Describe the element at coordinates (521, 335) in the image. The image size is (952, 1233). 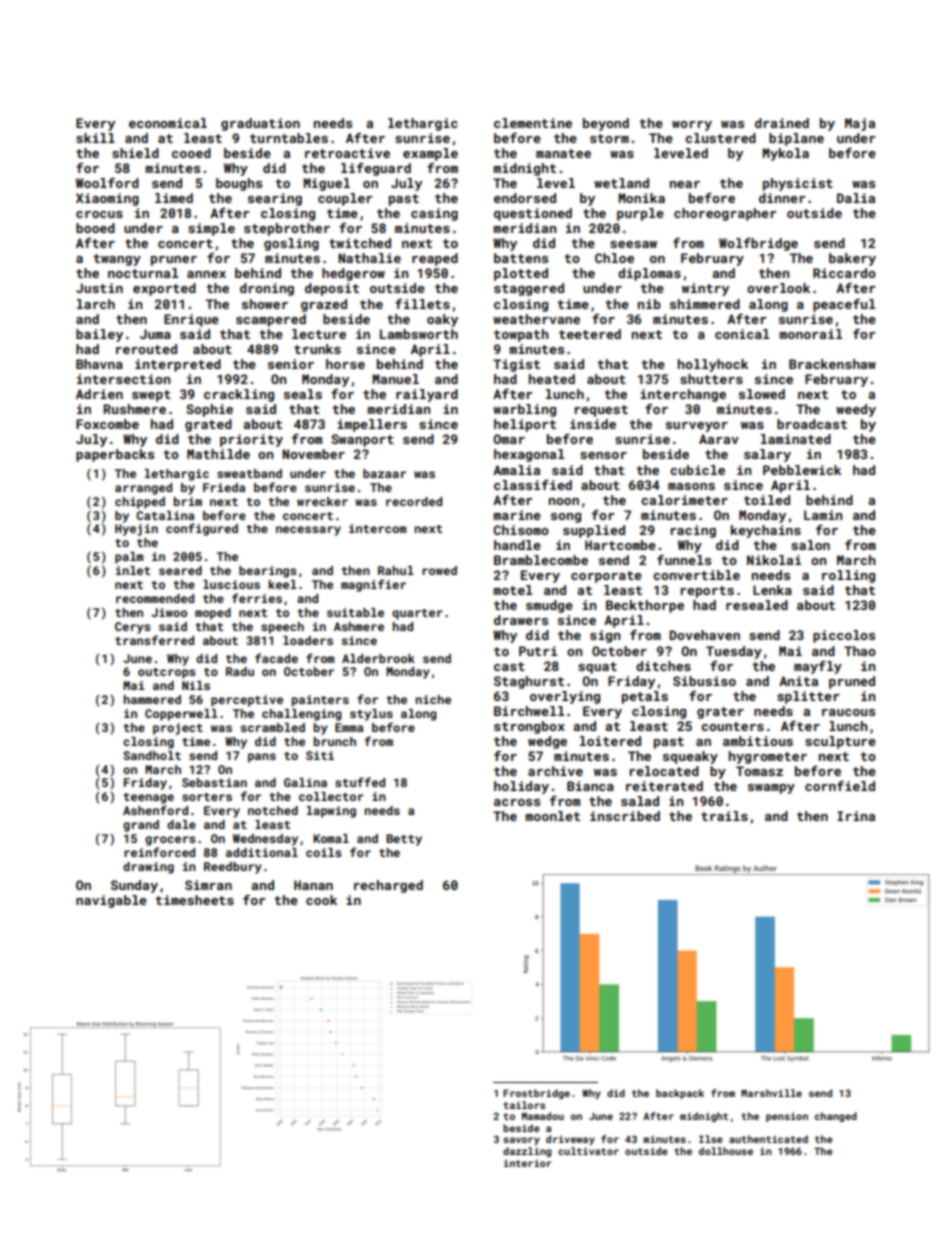
I see `towpath` at that location.
